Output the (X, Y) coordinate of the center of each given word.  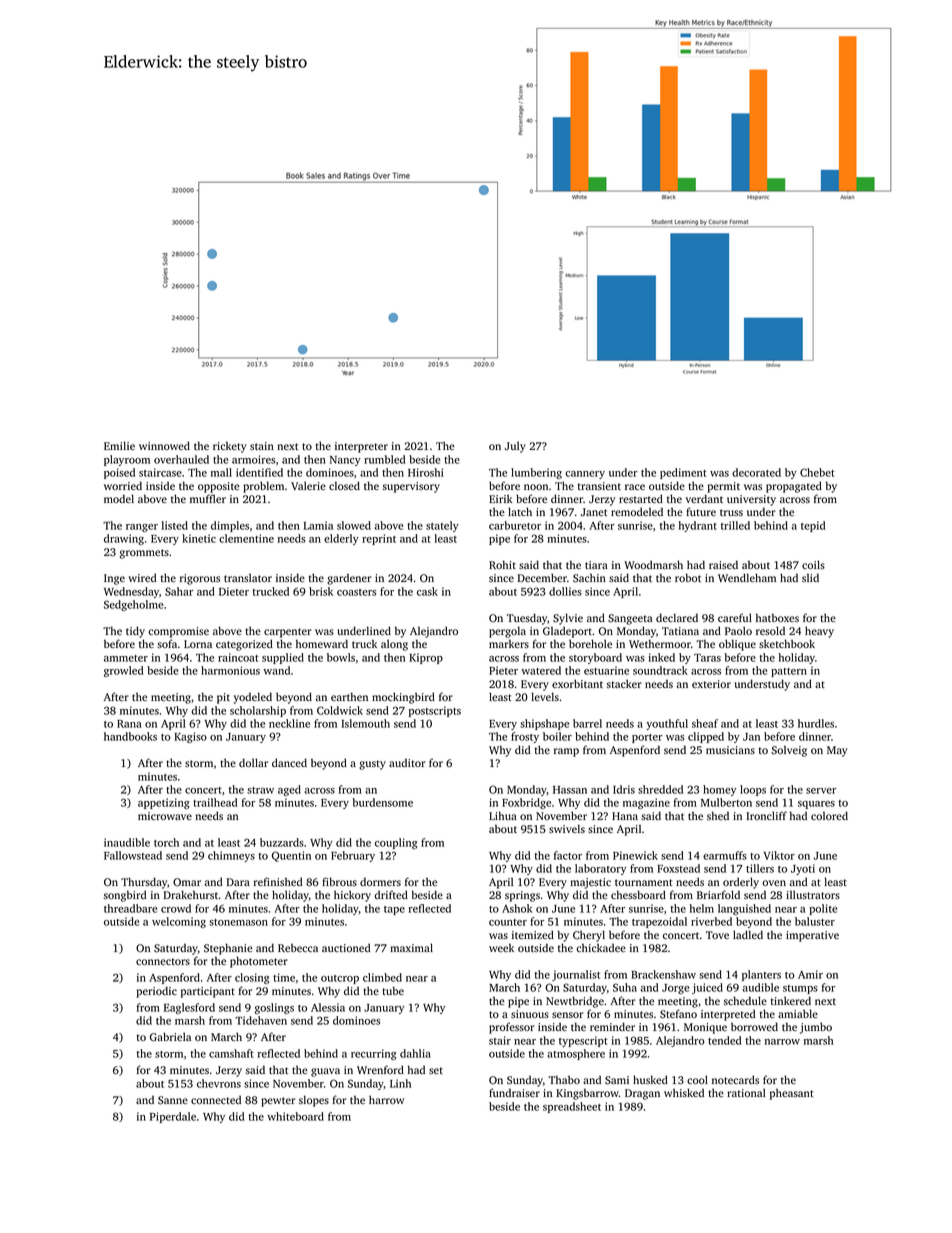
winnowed (164, 445)
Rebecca (298, 948)
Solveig (789, 751)
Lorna (198, 644)
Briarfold (718, 894)
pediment (683, 473)
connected (216, 1100)
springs (522, 896)
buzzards (282, 842)
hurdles (816, 723)
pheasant (791, 1094)
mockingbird (403, 698)
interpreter (361, 447)
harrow (386, 1099)
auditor (407, 763)
